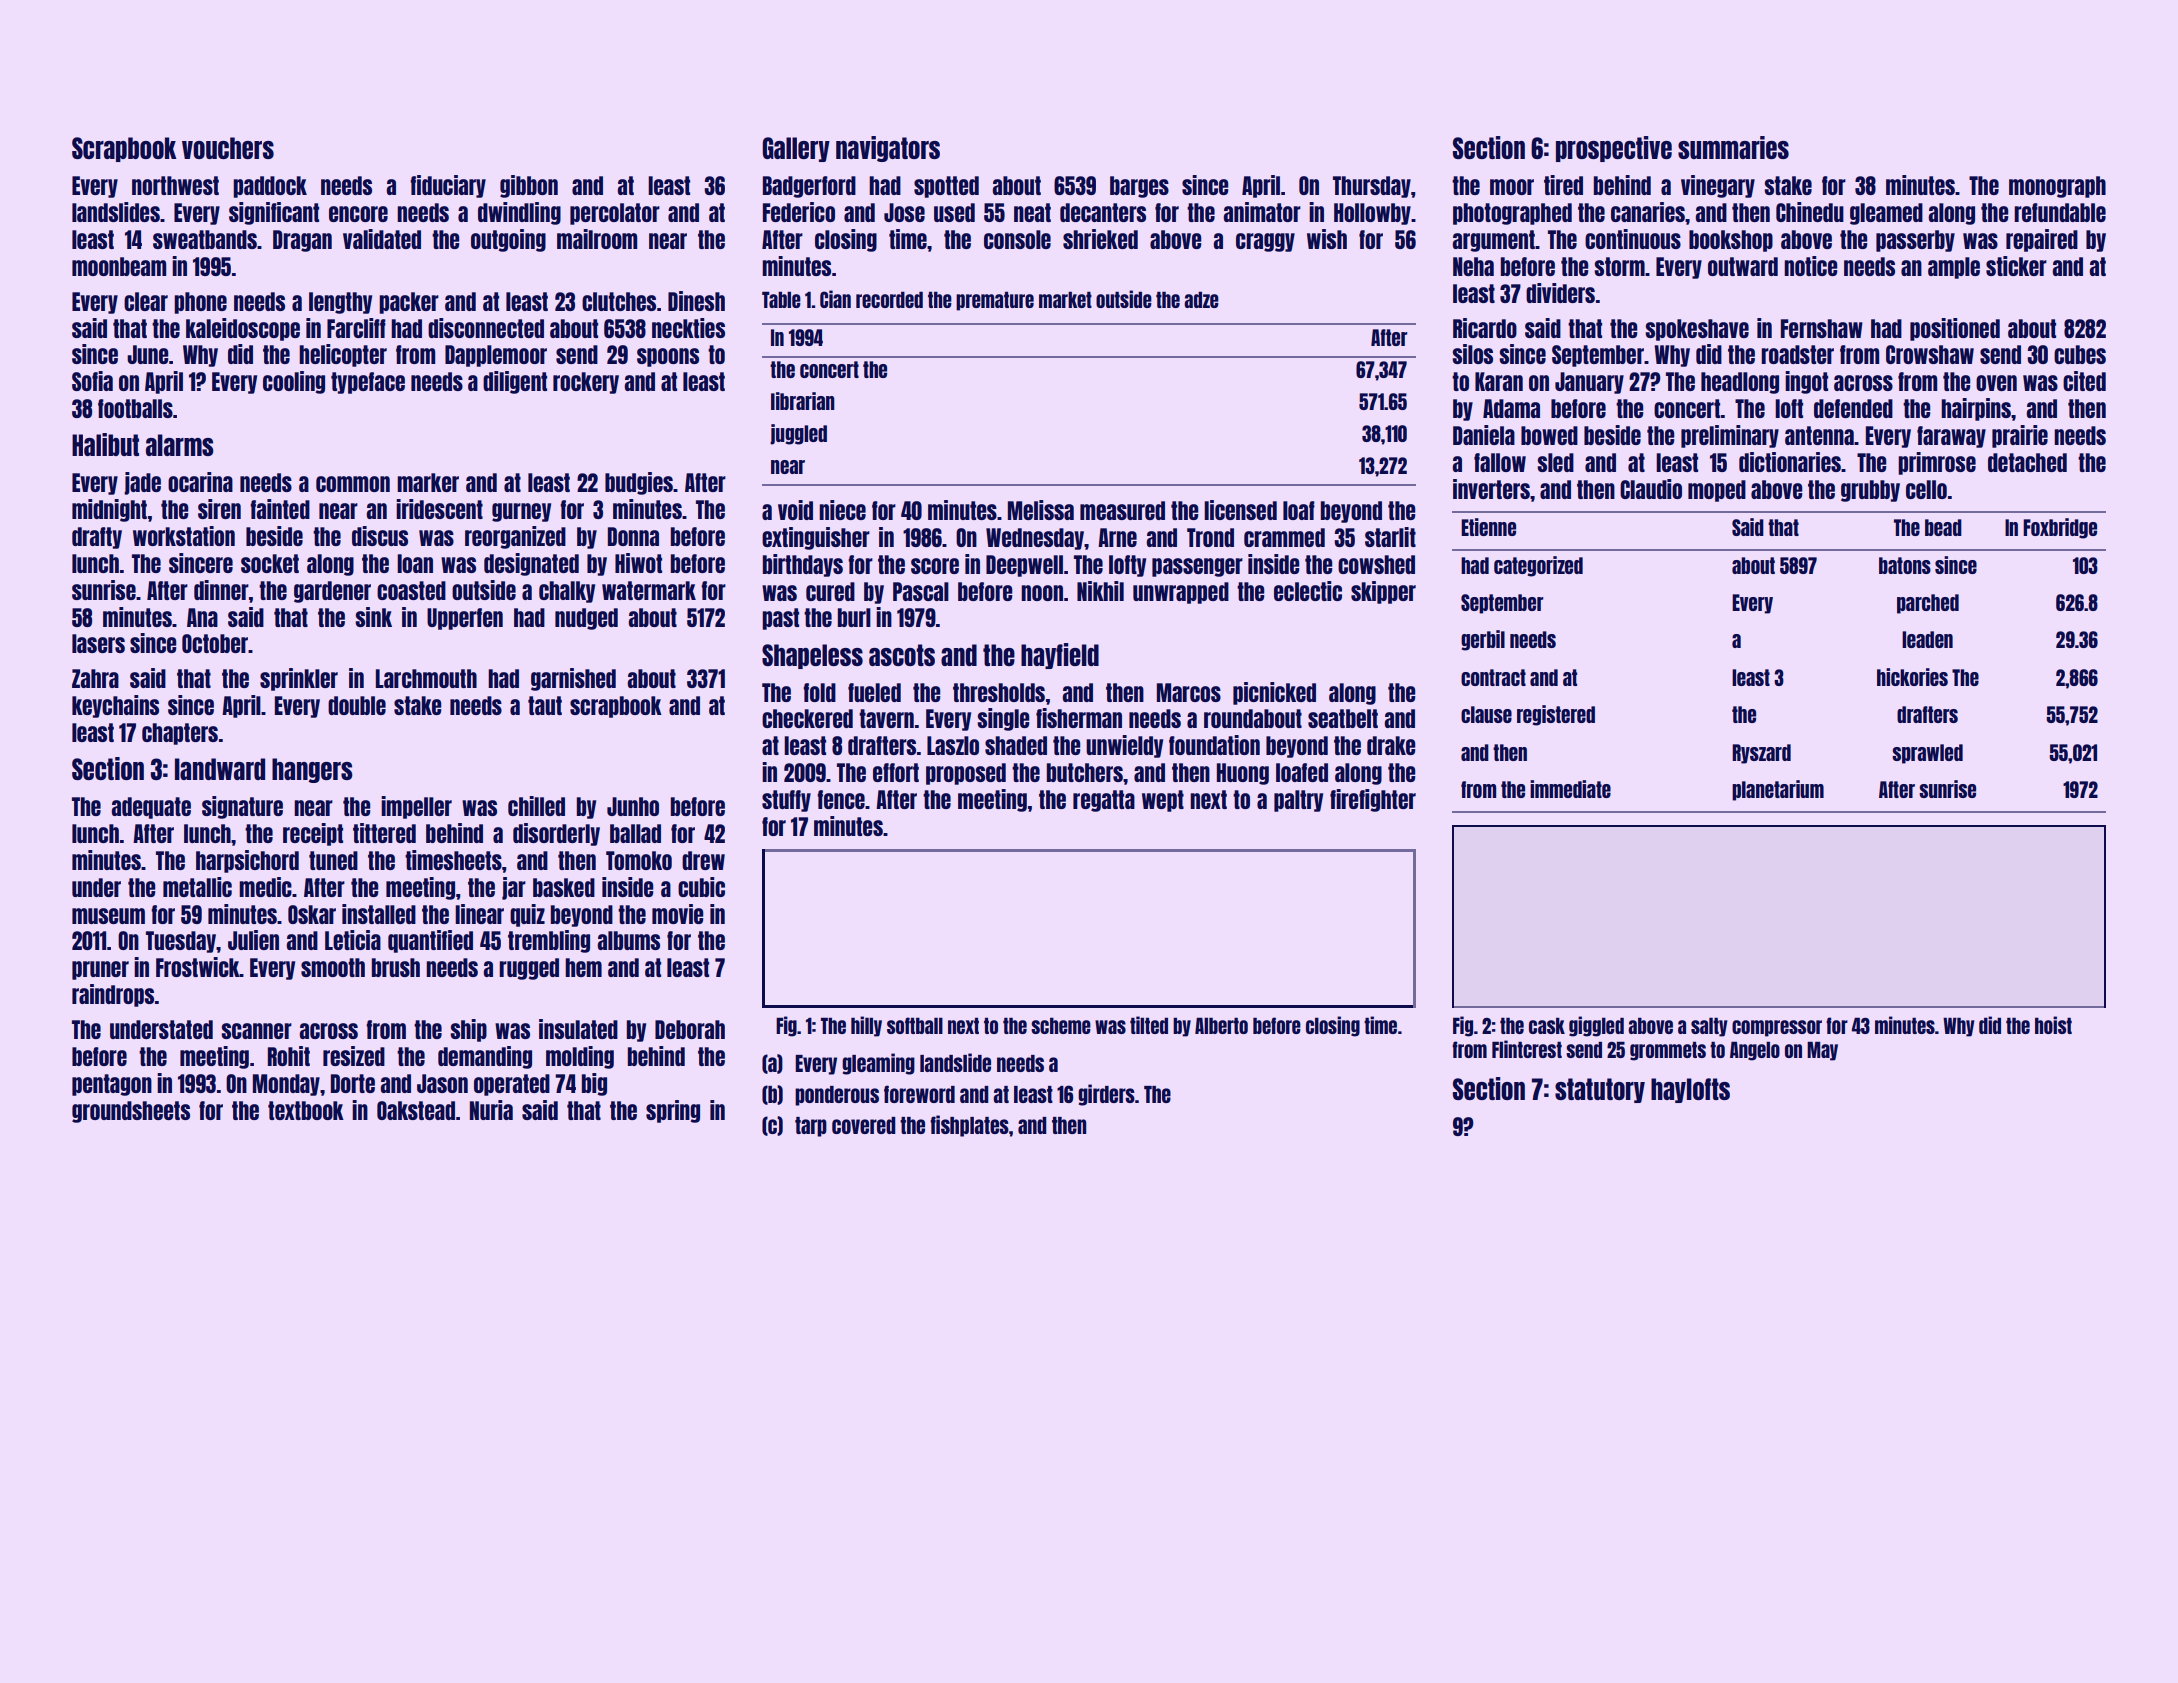 This screenshot has height=1683, width=2178. I want to click on cited, so click(2084, 381).
